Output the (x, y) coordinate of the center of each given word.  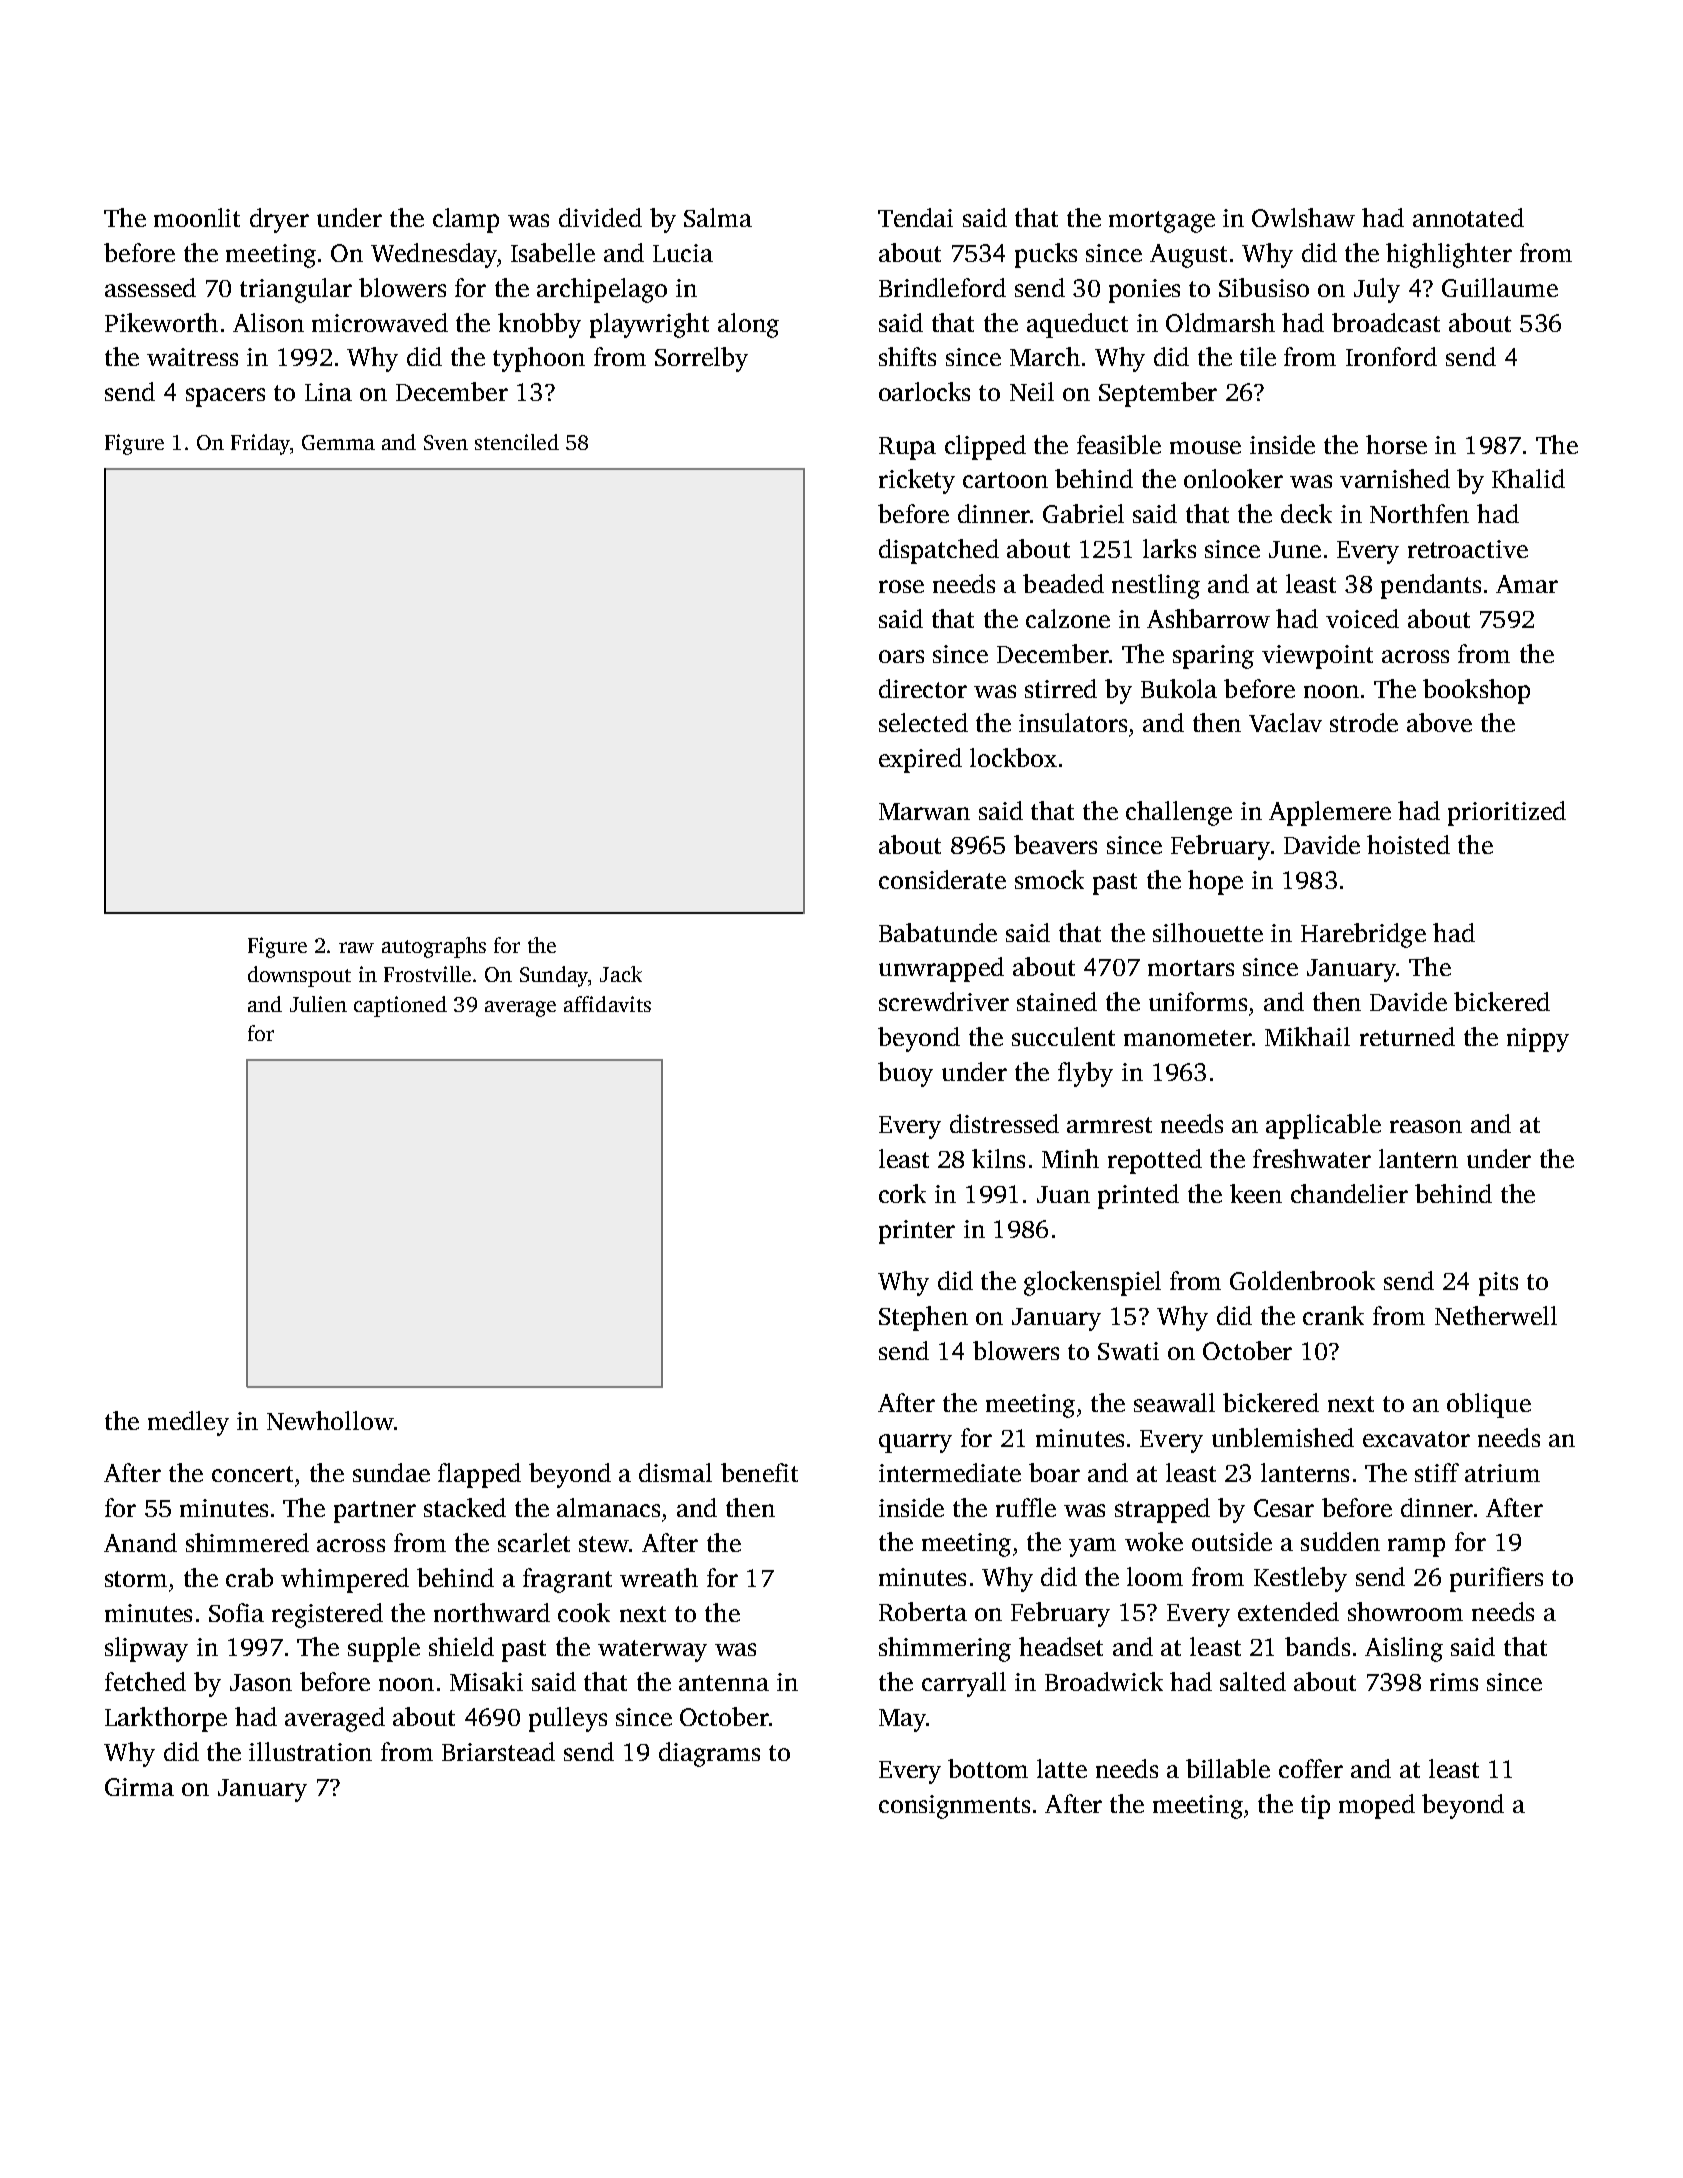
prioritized (1507, 813)
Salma (718, 217)
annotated (1468, 217)
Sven (446, 442)
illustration (310, 1751)
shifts (907, 356)
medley (188, 1423)
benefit (759, 1472)
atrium (1502, 1473)
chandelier (1349, 1193)
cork (902, 1193)
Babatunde (938, 932)
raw (356, 947)
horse (1396, 444)
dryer (279, 220)
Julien (318, 1004)
